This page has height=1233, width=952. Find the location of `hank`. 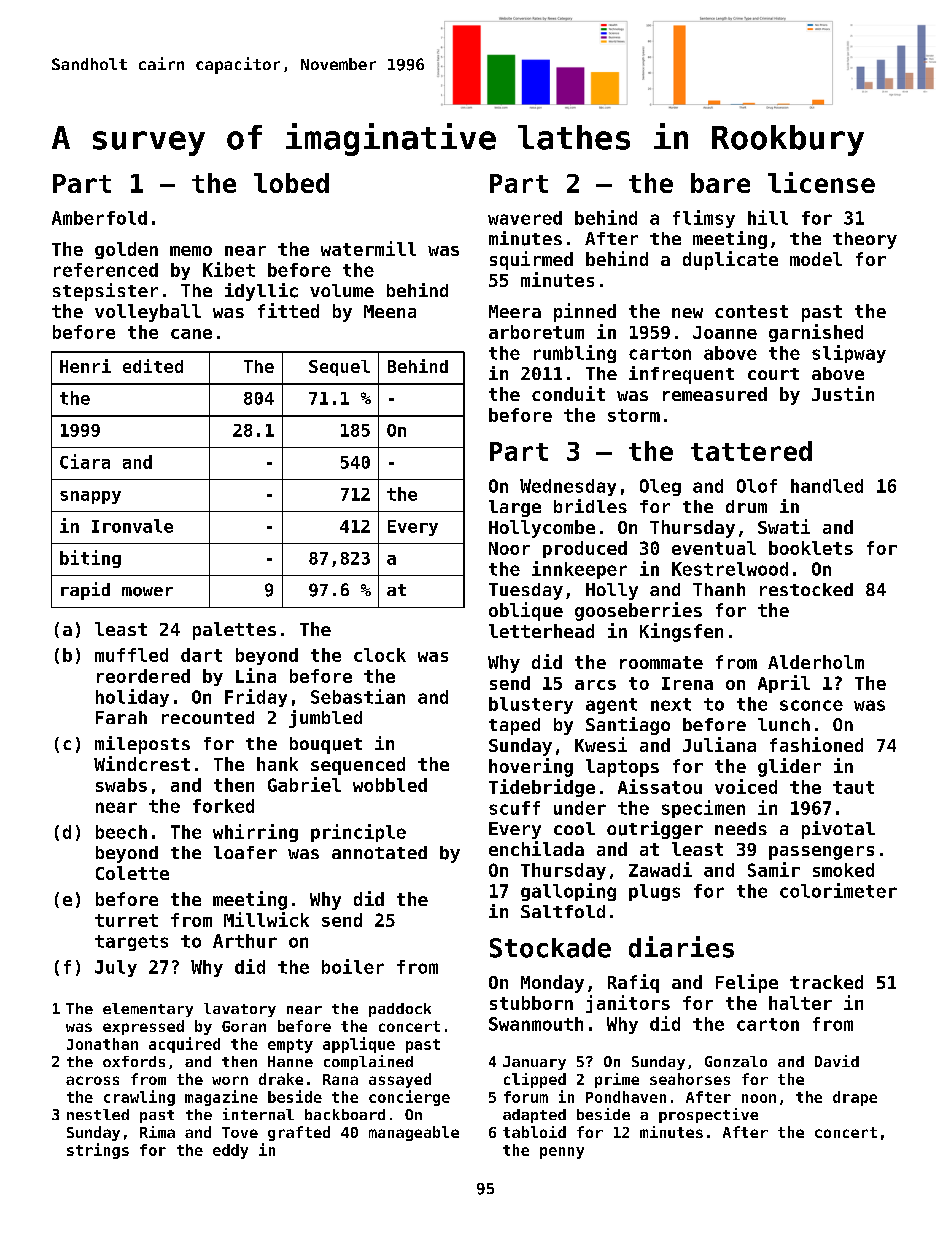

hank is located at coordinates (277, 764).
